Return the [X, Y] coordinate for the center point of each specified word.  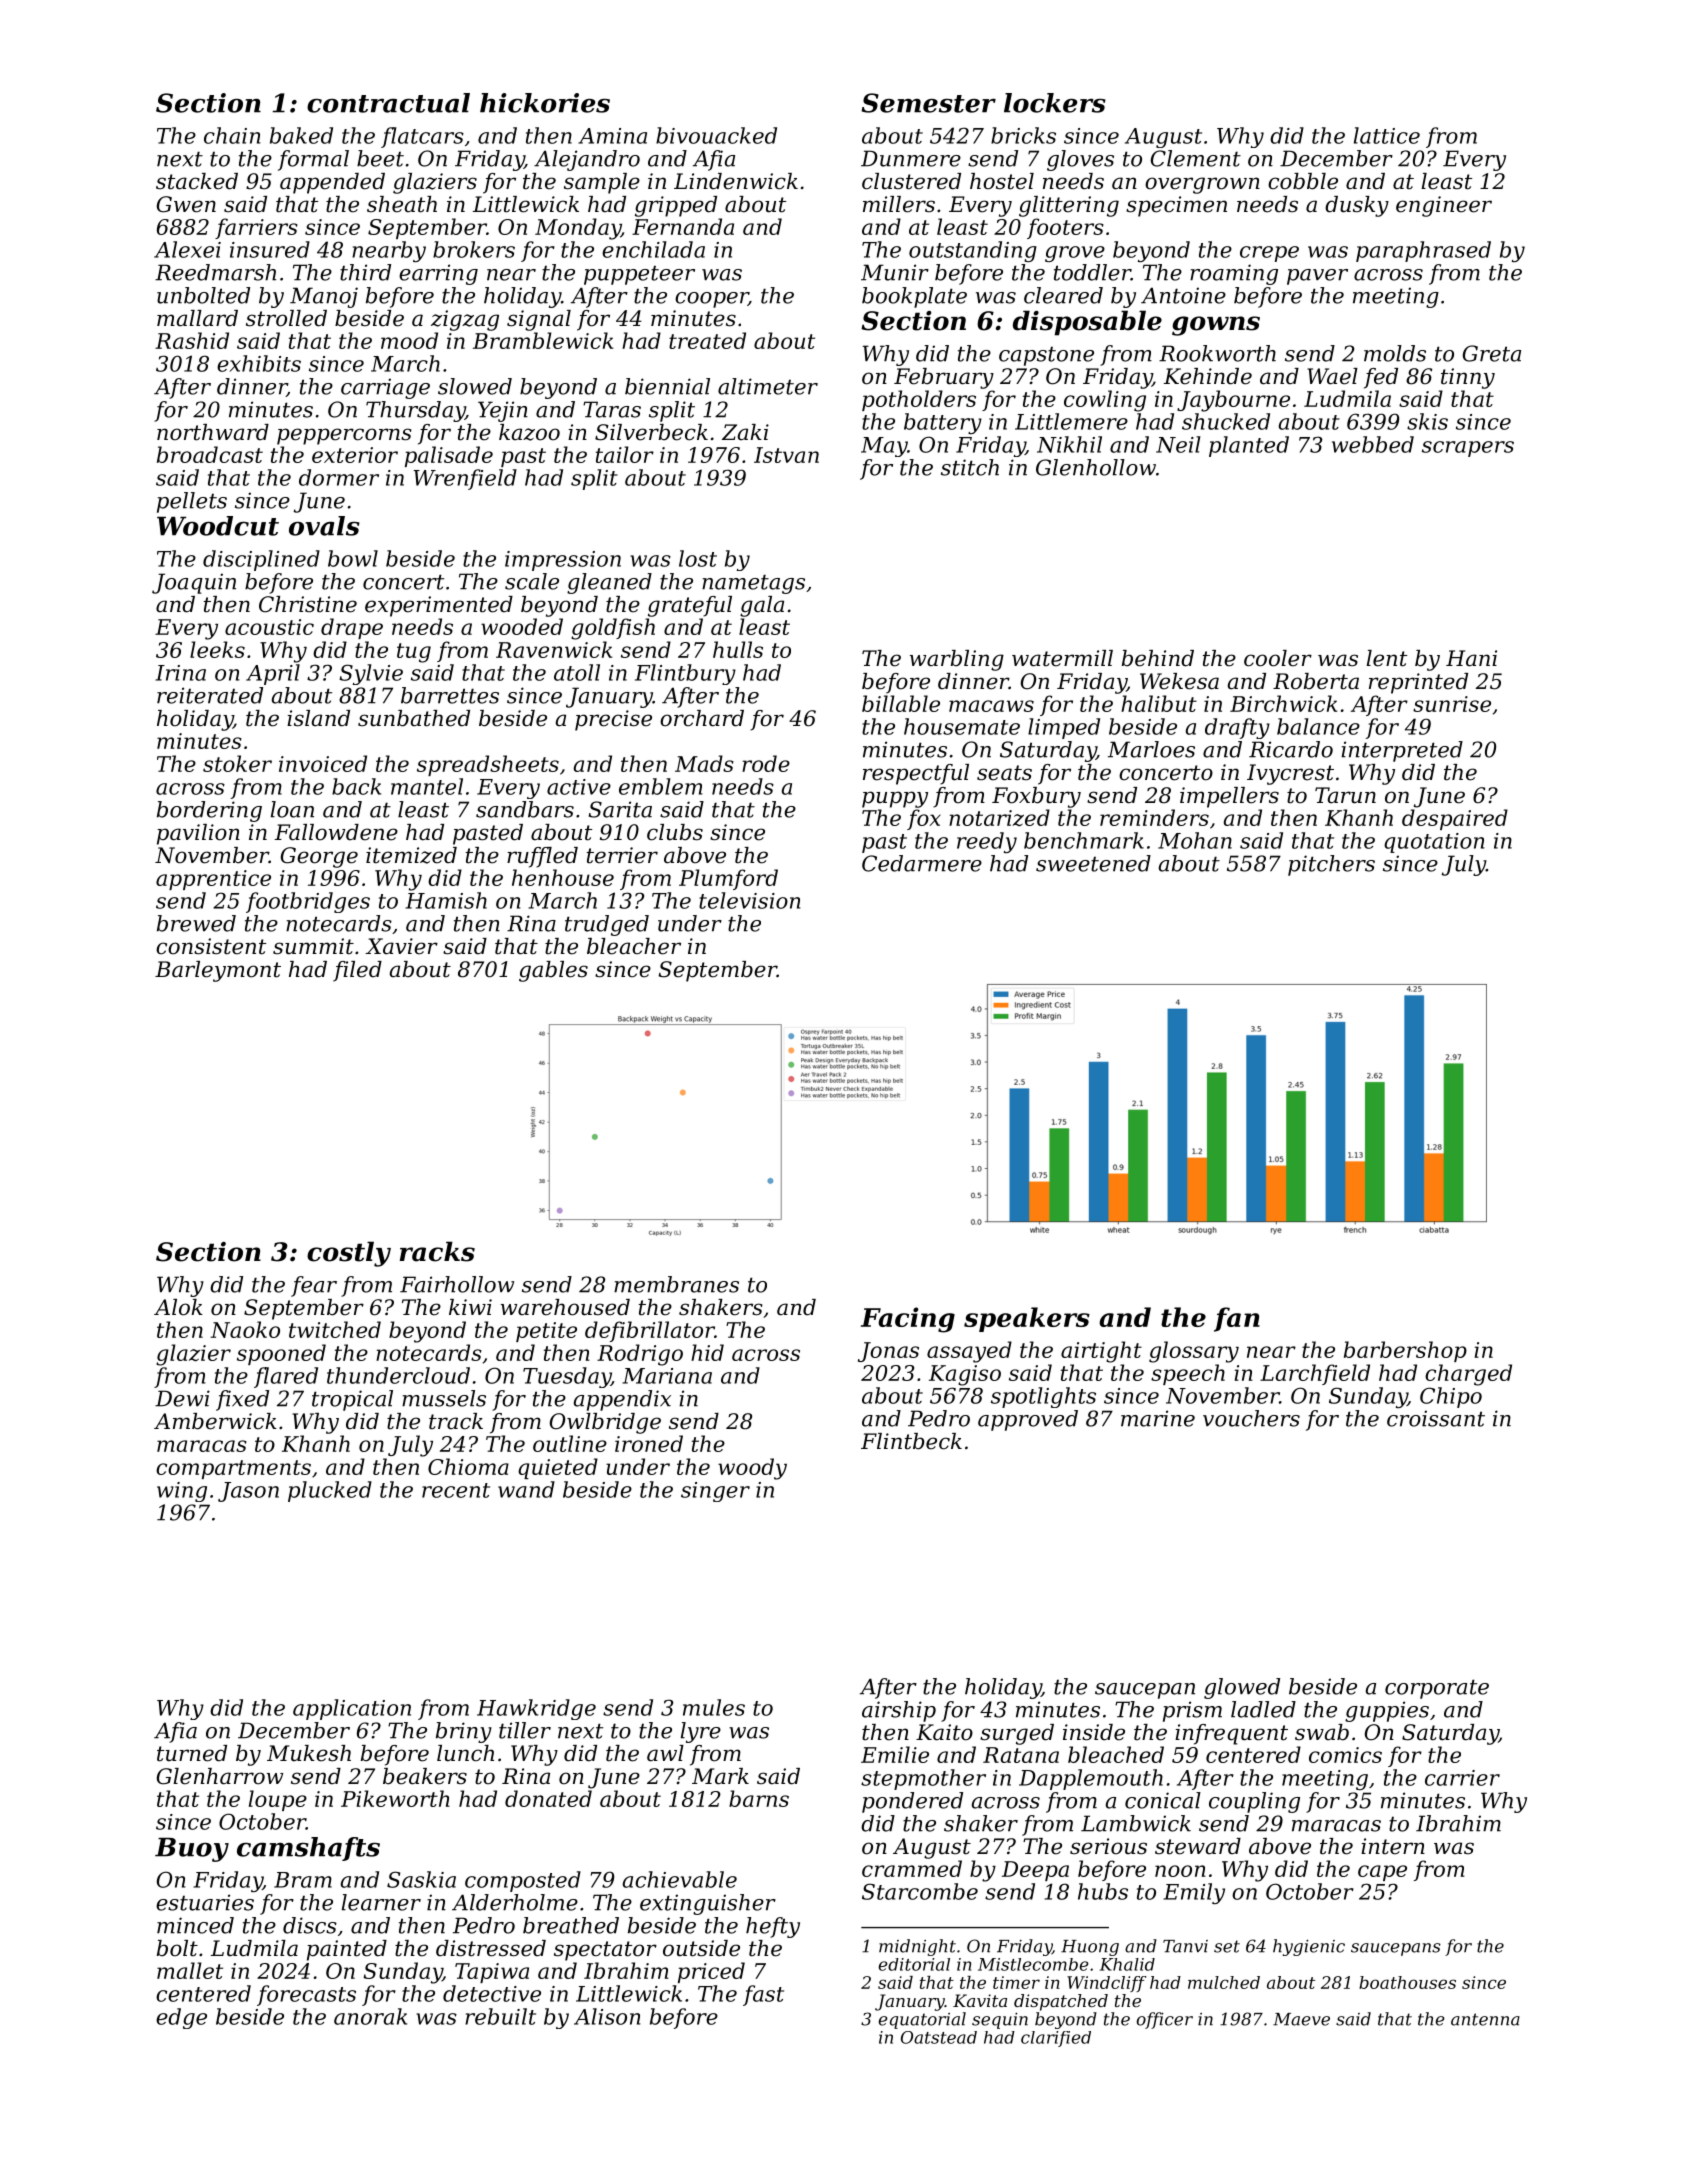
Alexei [187, 249]
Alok [178, 1307]
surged [1017, 1734]
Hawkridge [536, 1709]
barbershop [1405, 1351]
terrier [622, 855]
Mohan [1195, 840]
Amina [612, 136]
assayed [969, 1352]
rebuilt [500, 2016]
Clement [1196, 158]
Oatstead [939, 2037]
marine [1158, 1418]
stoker [237, 763]
